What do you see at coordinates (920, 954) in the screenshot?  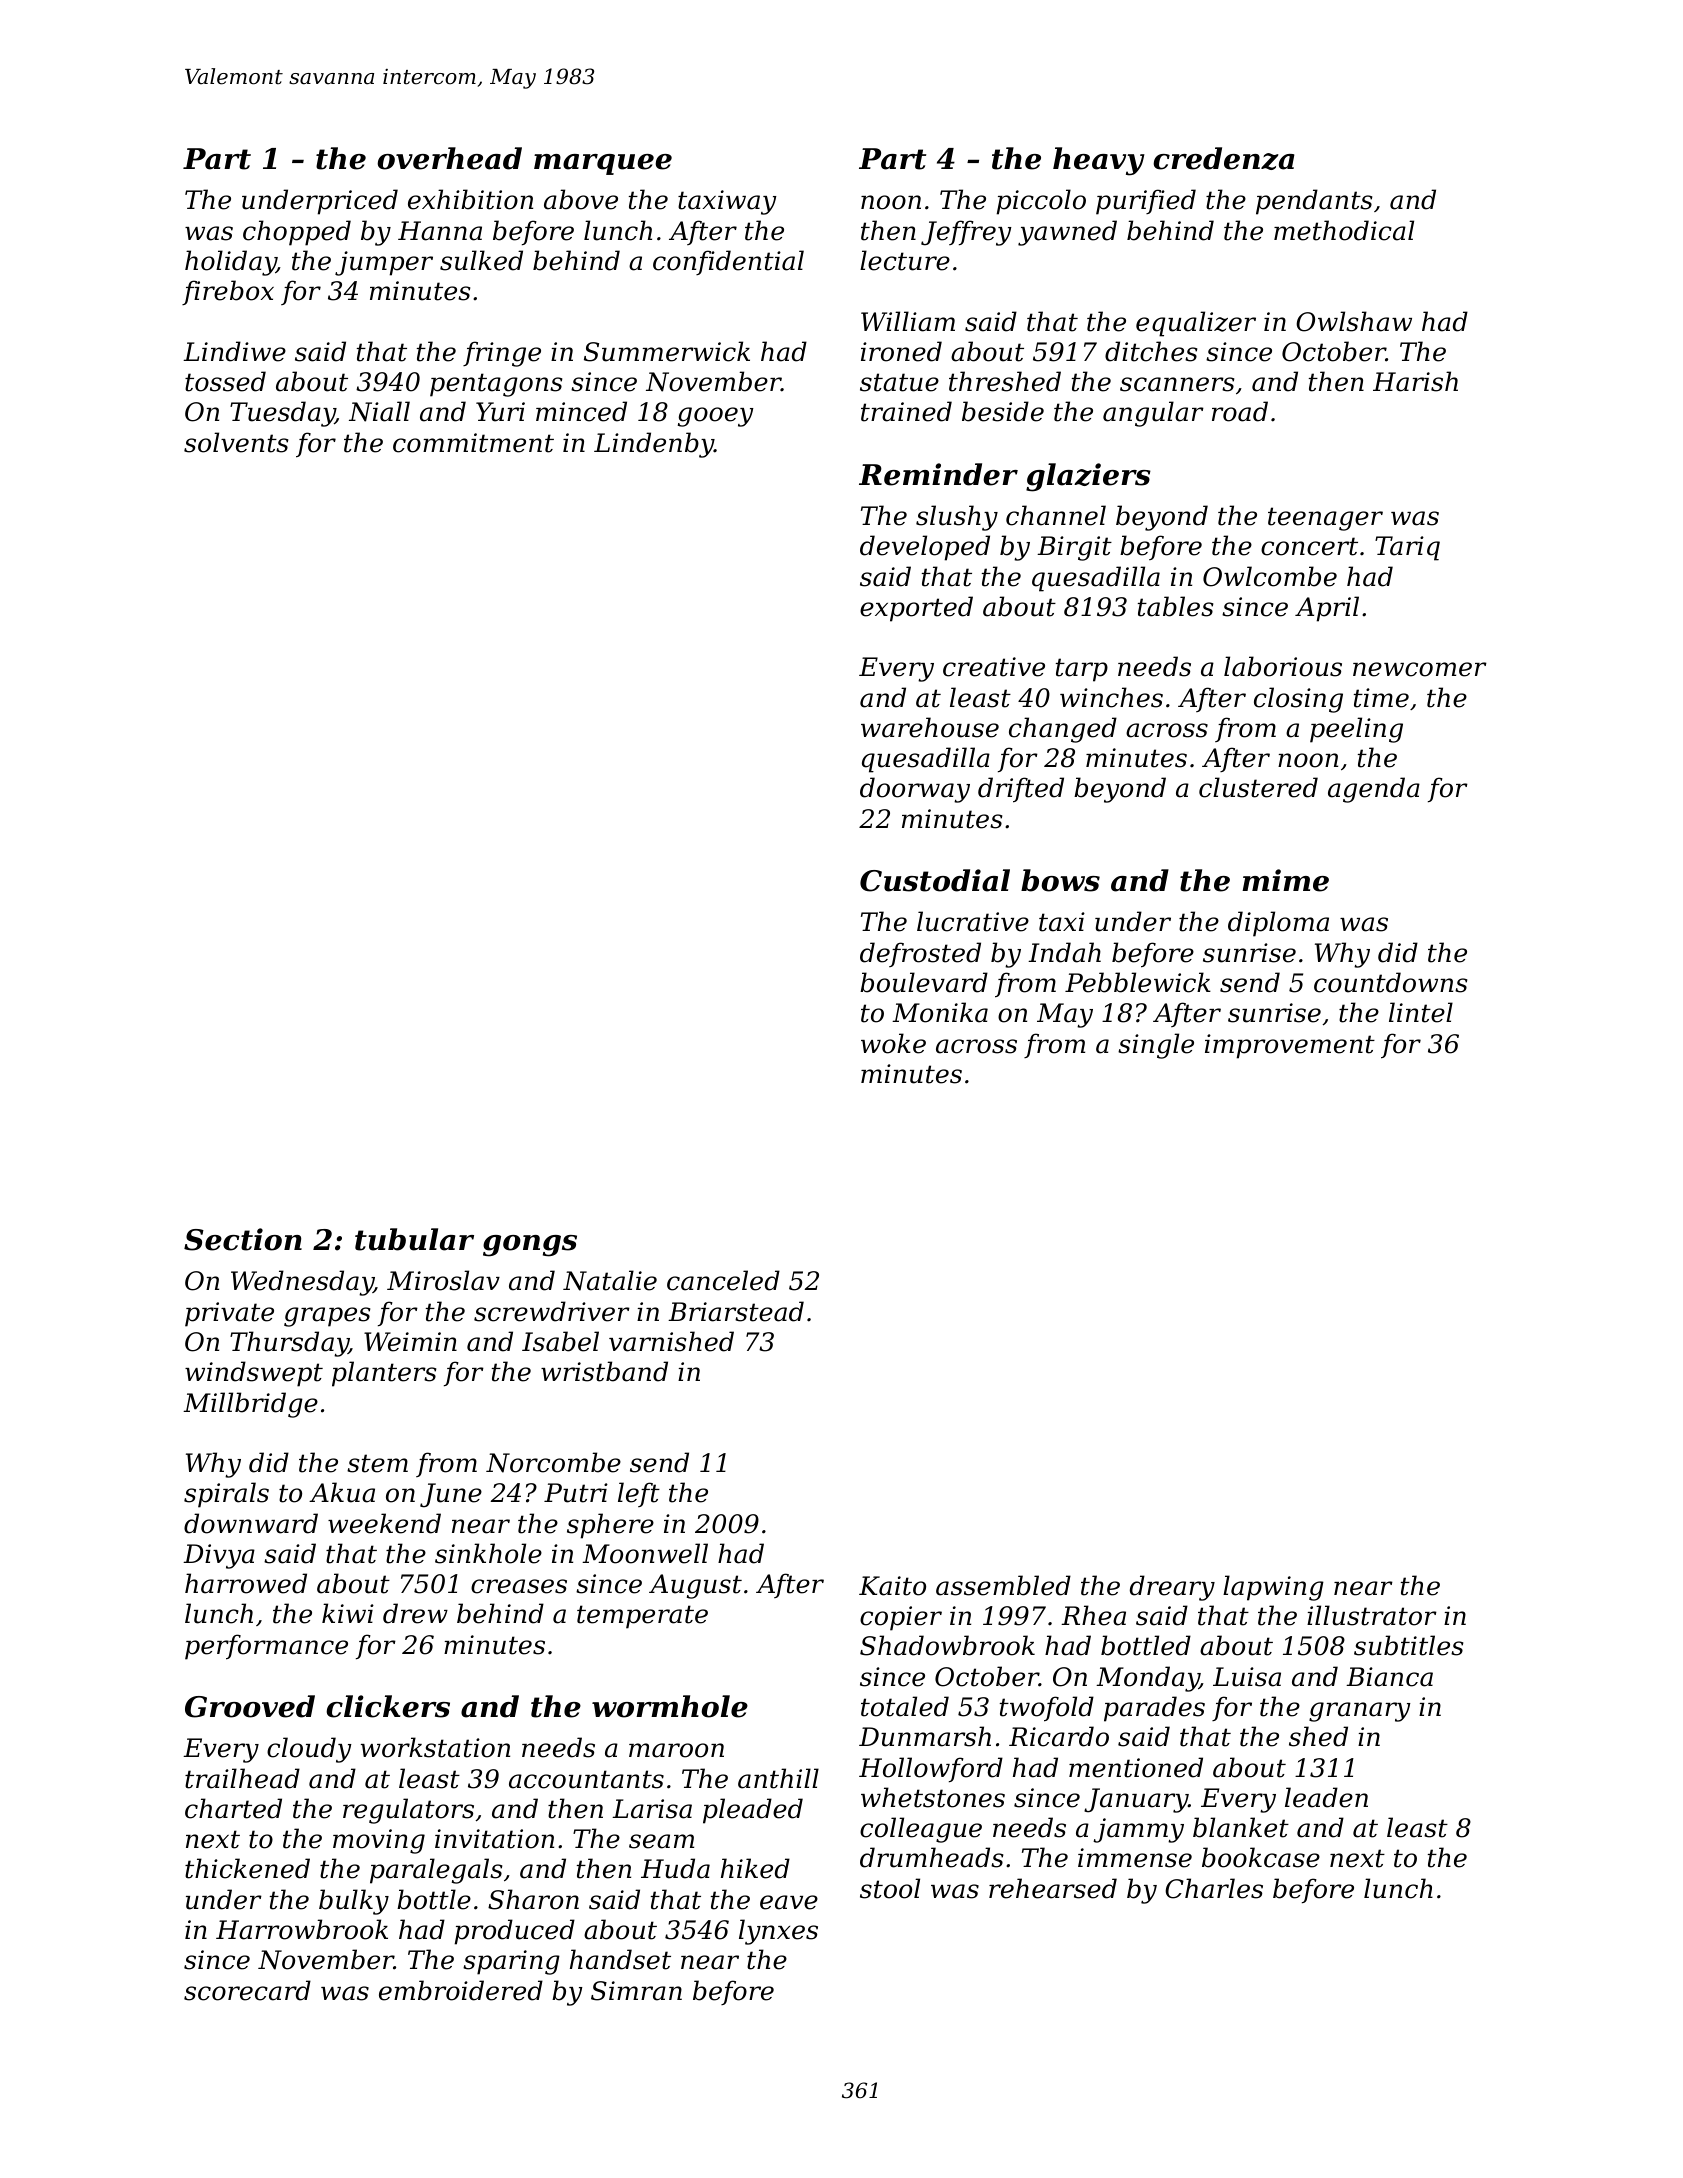 I see `defrosted` at bounding box center [920, 954].
